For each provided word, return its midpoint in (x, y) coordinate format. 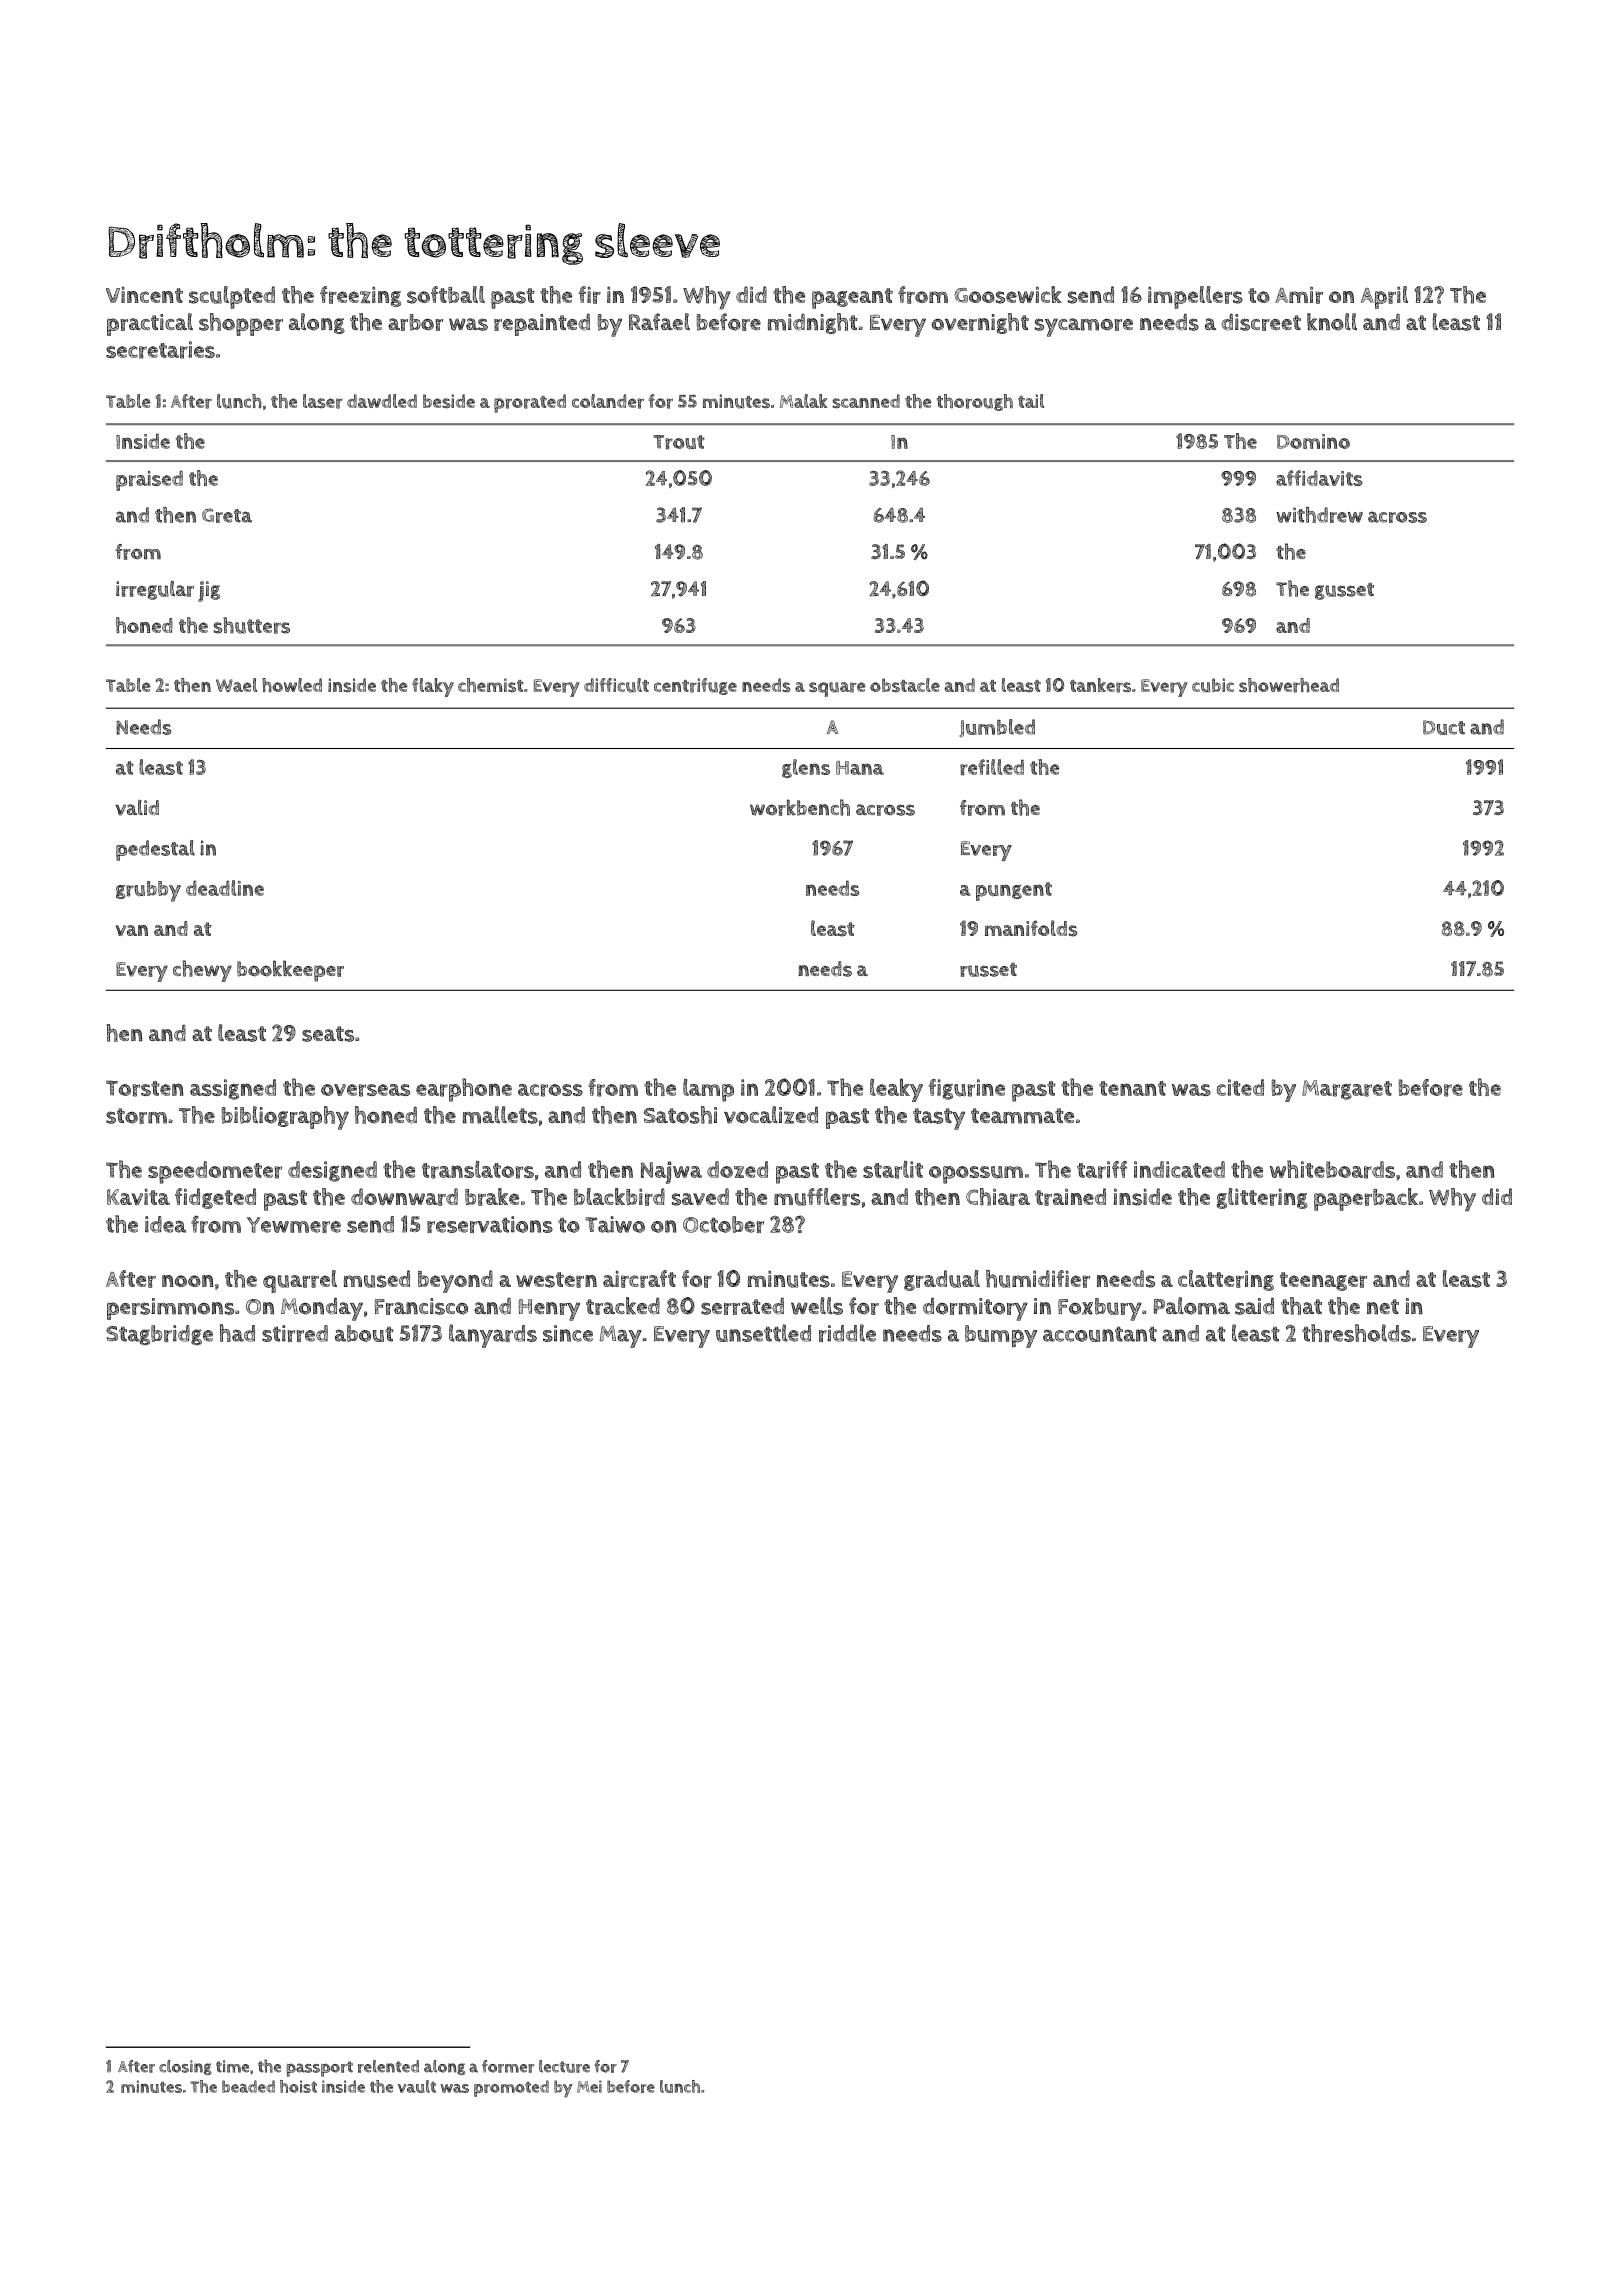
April (1384, 297)
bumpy (1001, 1336)
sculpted (232, 297)
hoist (298, 2086)
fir (589, 295)
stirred (295, 1333)
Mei (589, 2086)
